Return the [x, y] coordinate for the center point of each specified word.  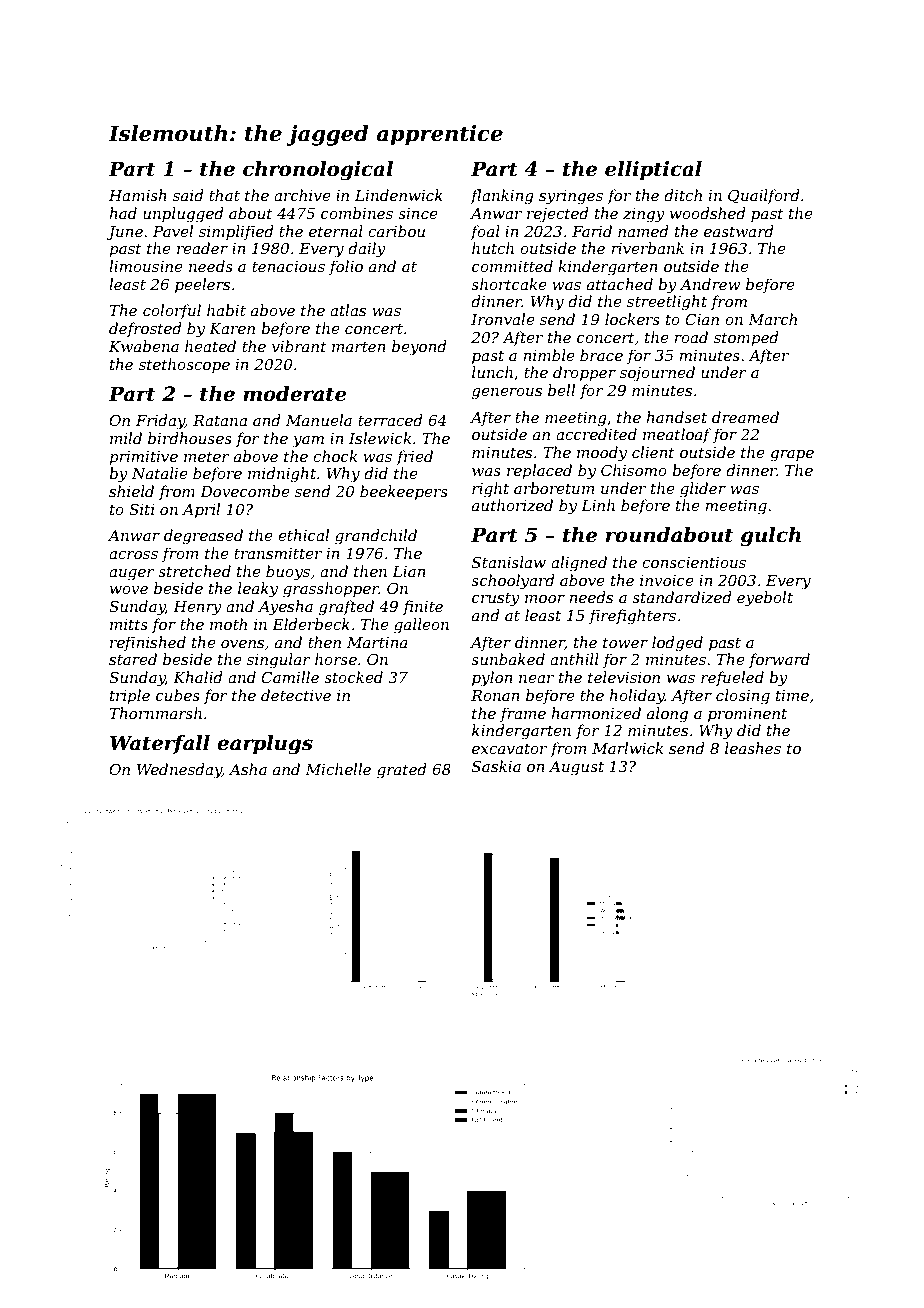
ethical [303, 535]
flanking [502, 197]
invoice [667, 580]
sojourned [657, 374]
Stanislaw [509, 562]
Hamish [138, 195]
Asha [248, 769]
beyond [419, 348]
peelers [202, 285]
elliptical [653, 170]
